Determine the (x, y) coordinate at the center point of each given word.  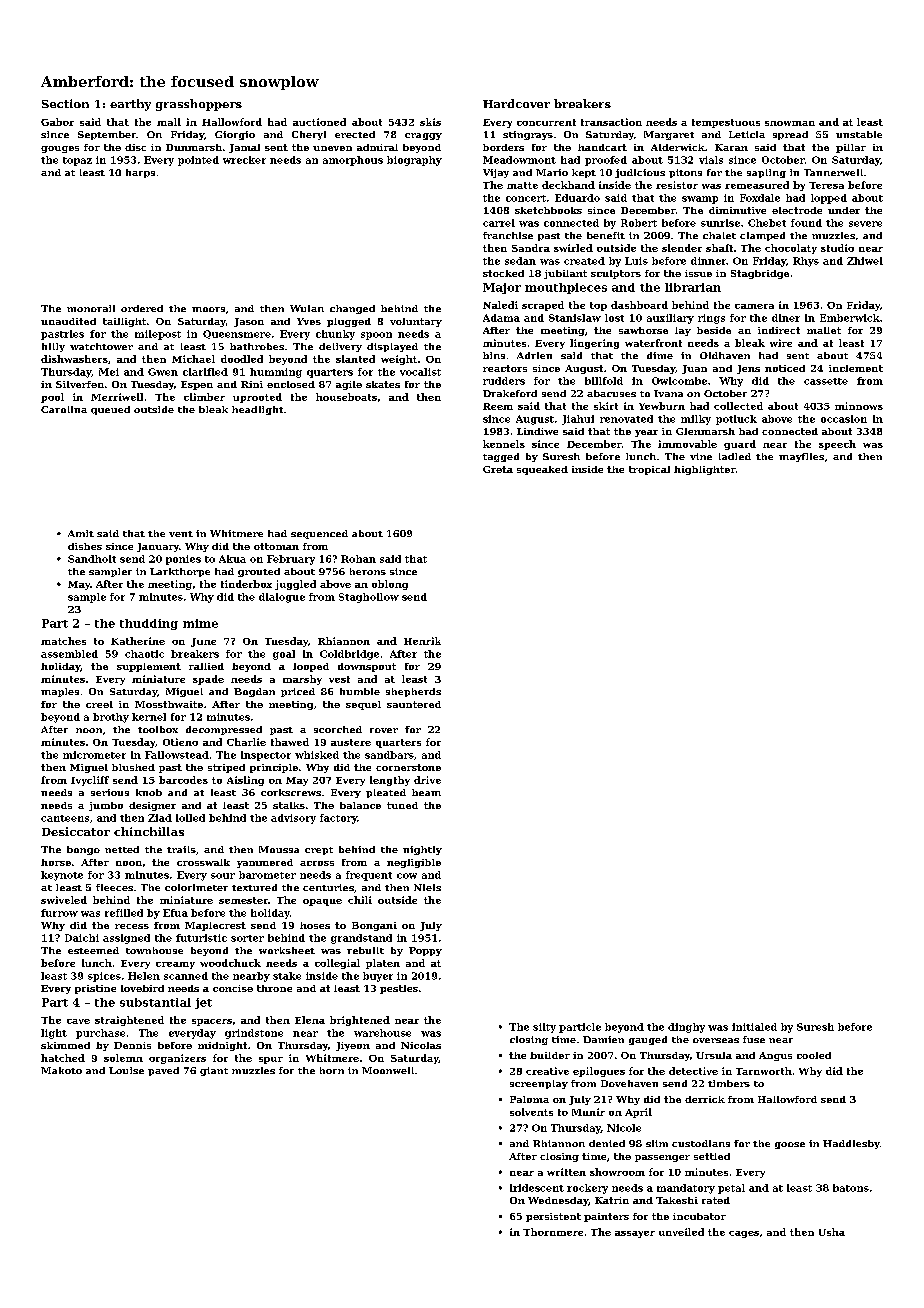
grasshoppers (199, 105)
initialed (754, 1027)
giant (214, 1071)
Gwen (163, 372)
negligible (414, 863)
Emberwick (850, 318)
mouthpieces (566, 288)
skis (430, 122)
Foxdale (760, 198)
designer (152, 806)
